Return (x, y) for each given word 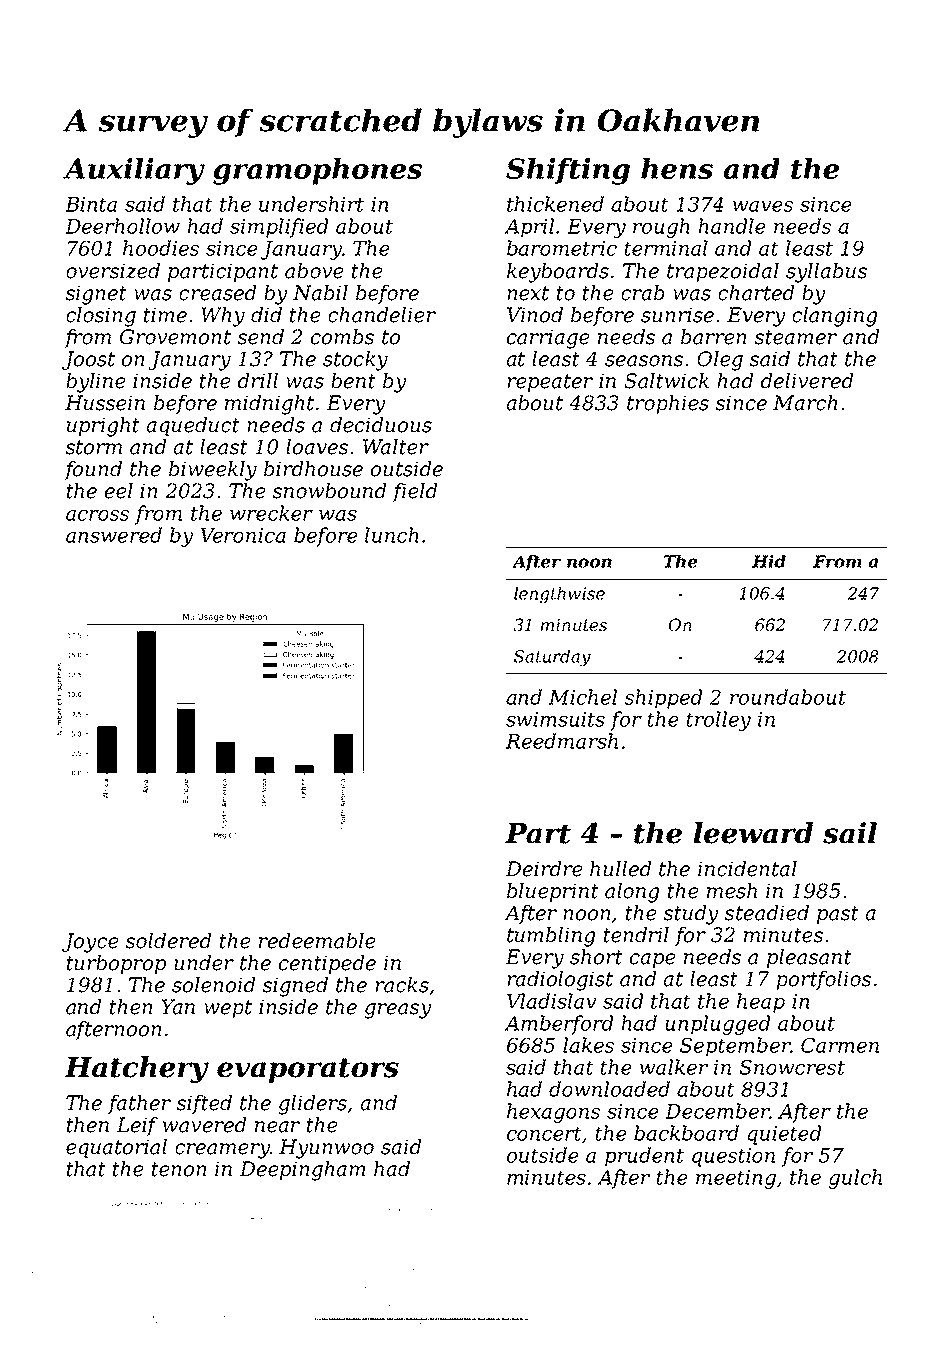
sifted (204, 1104)
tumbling (551, 937)
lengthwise (559, 595)
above (314, 271)
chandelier (382, 315)
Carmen (840, 1045)
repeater (550, 383)
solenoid (214, 985)
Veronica (243, 535)
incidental (747, 869)
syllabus (826, 273)
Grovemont (175, 337)
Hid (769, 561)
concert (544, 1134)
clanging (835, 317)
